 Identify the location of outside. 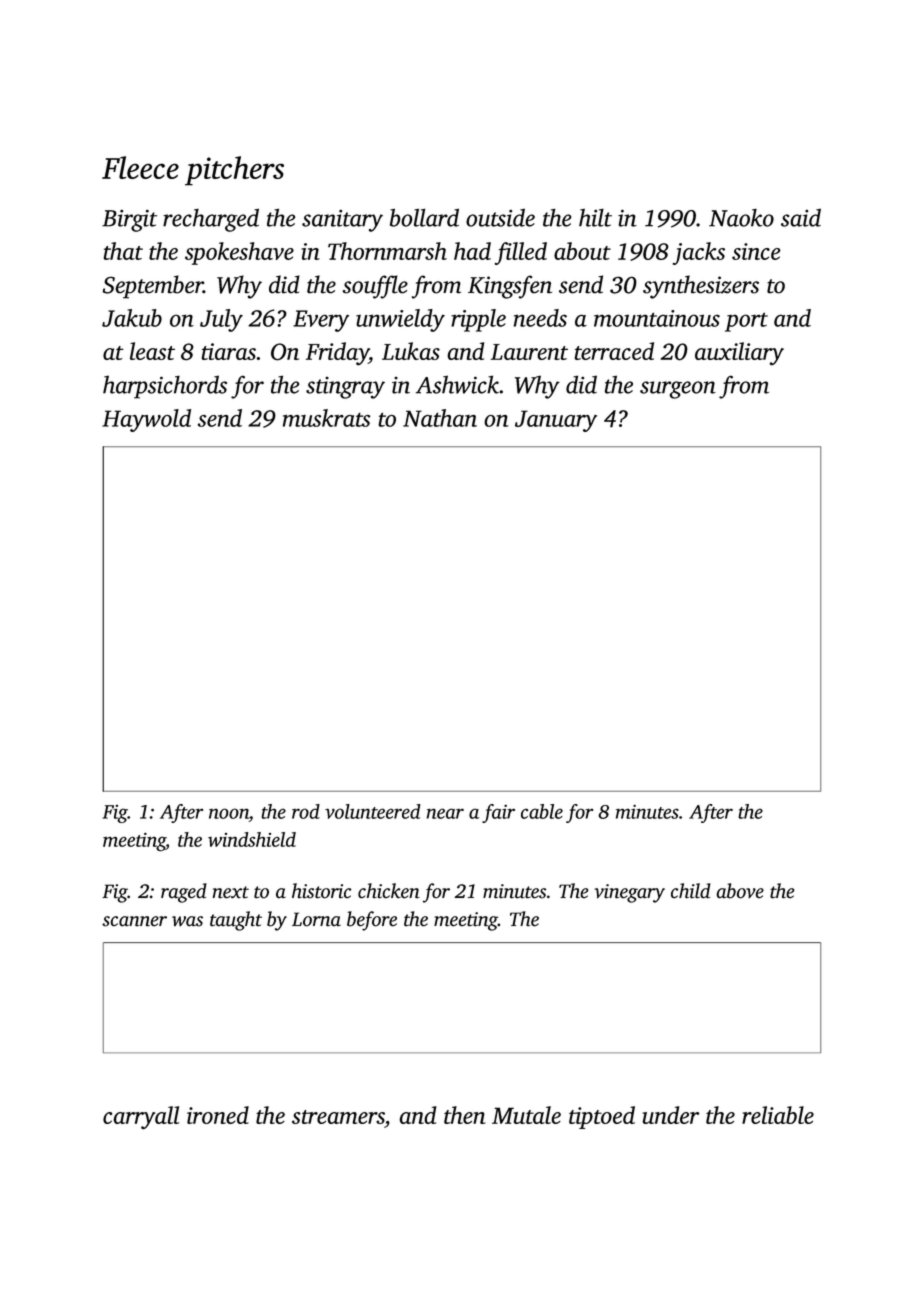
(500, 217).
